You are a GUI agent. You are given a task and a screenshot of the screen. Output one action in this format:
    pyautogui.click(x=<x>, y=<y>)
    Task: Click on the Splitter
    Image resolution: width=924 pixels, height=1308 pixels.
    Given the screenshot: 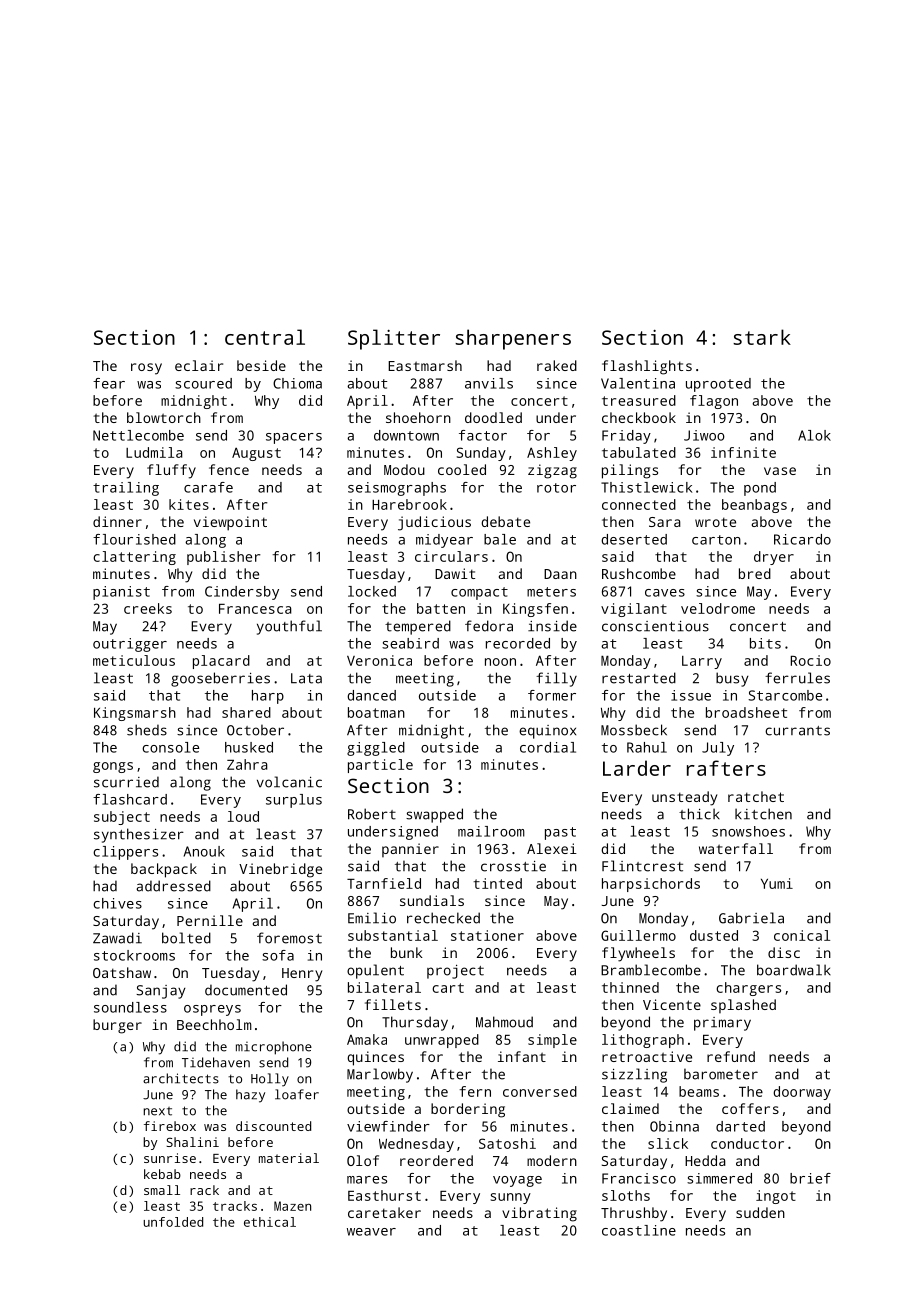 What is the action you would take?
    pyautogui.click(x=394, y=339)
